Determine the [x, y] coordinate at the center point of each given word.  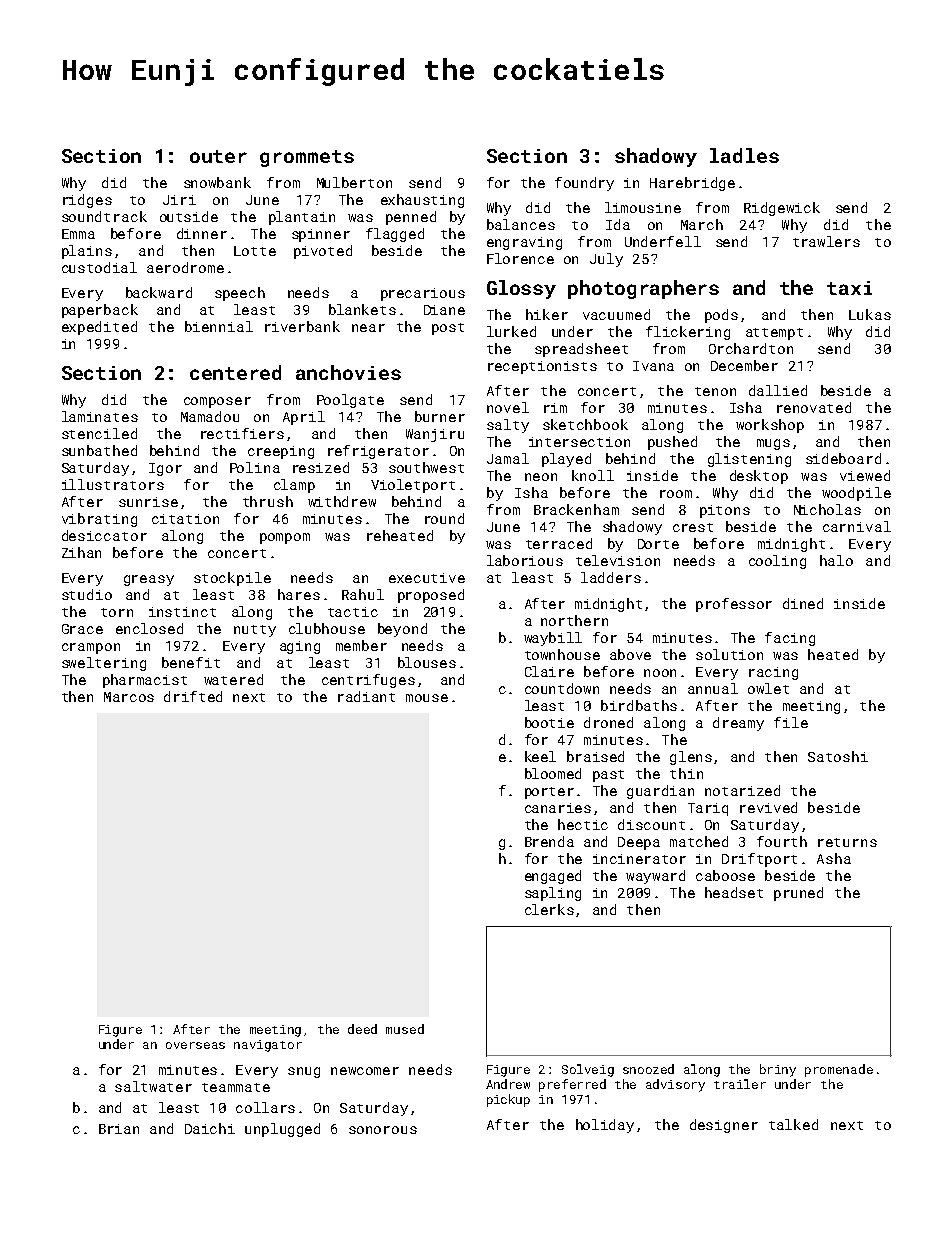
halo [836, 560]
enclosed [149, 628]
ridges [87, 201]
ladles [744, 155]
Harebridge [692, 184]
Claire [549, 671]
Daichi [210, 1128]
